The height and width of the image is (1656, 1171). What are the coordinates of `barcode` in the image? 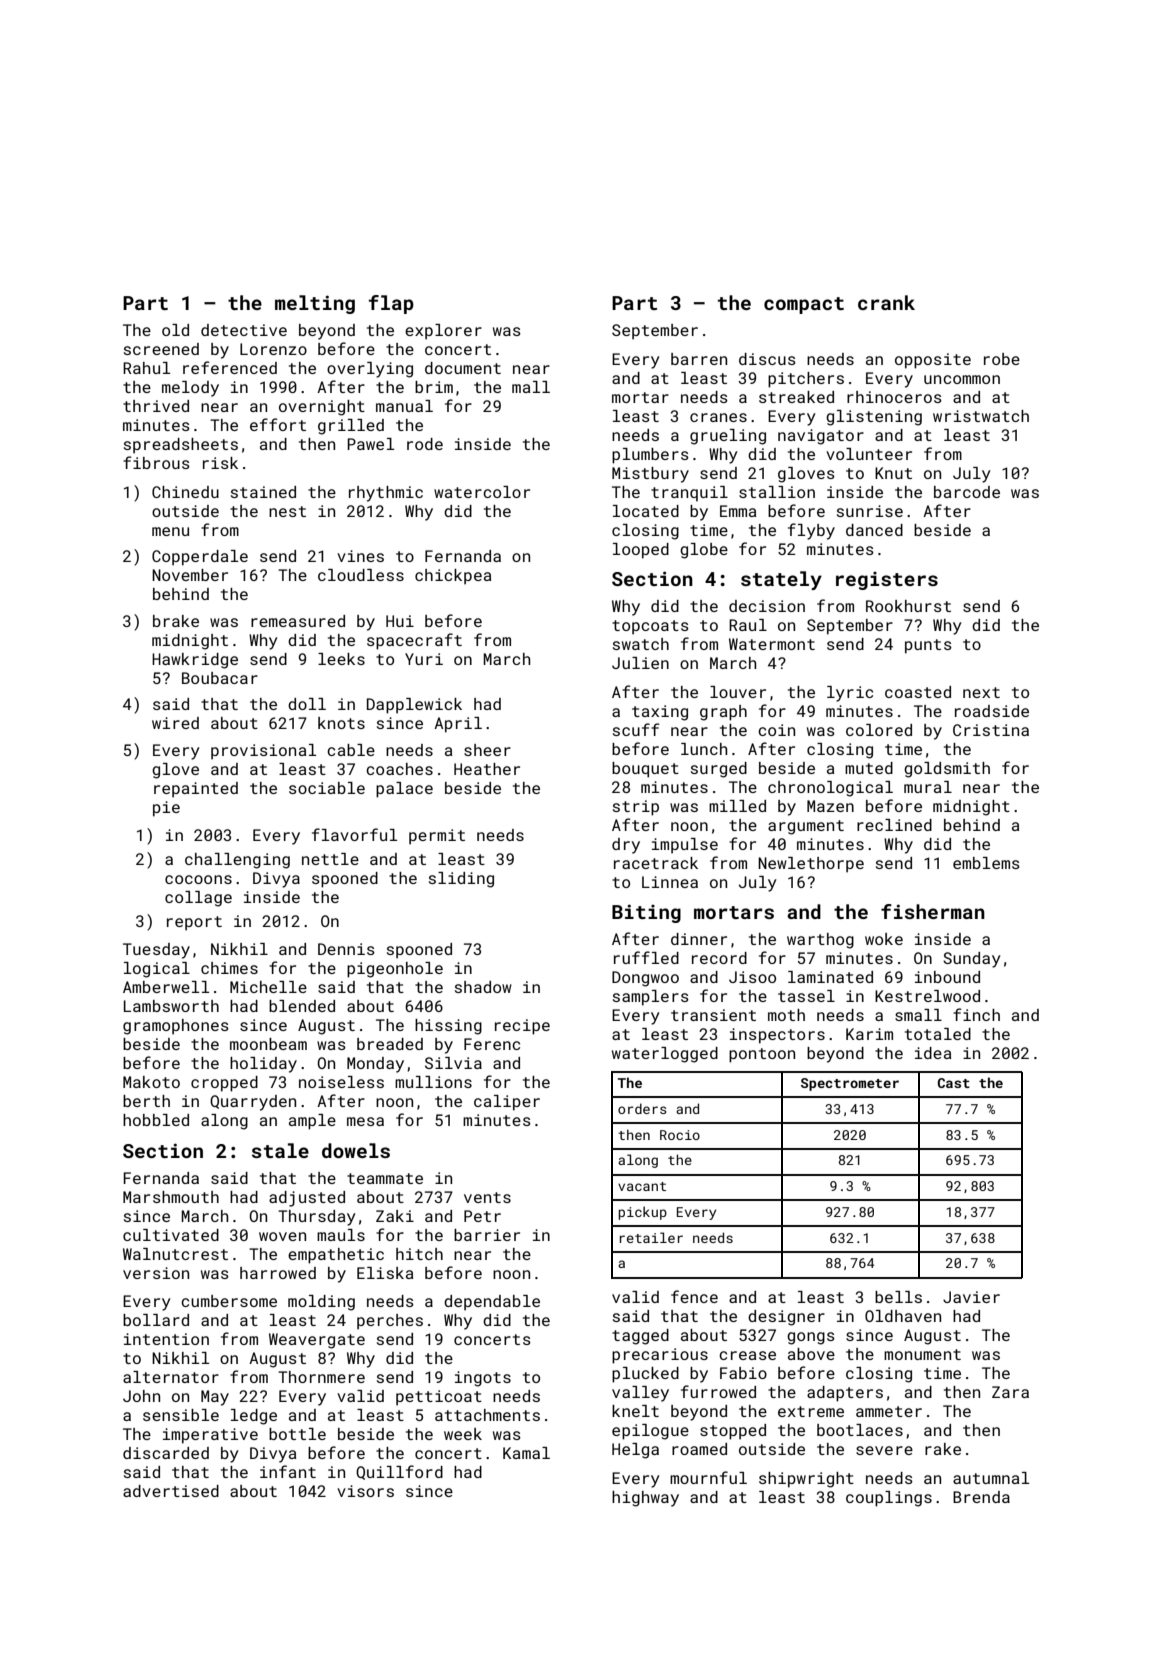 It's located at (967, 492).
